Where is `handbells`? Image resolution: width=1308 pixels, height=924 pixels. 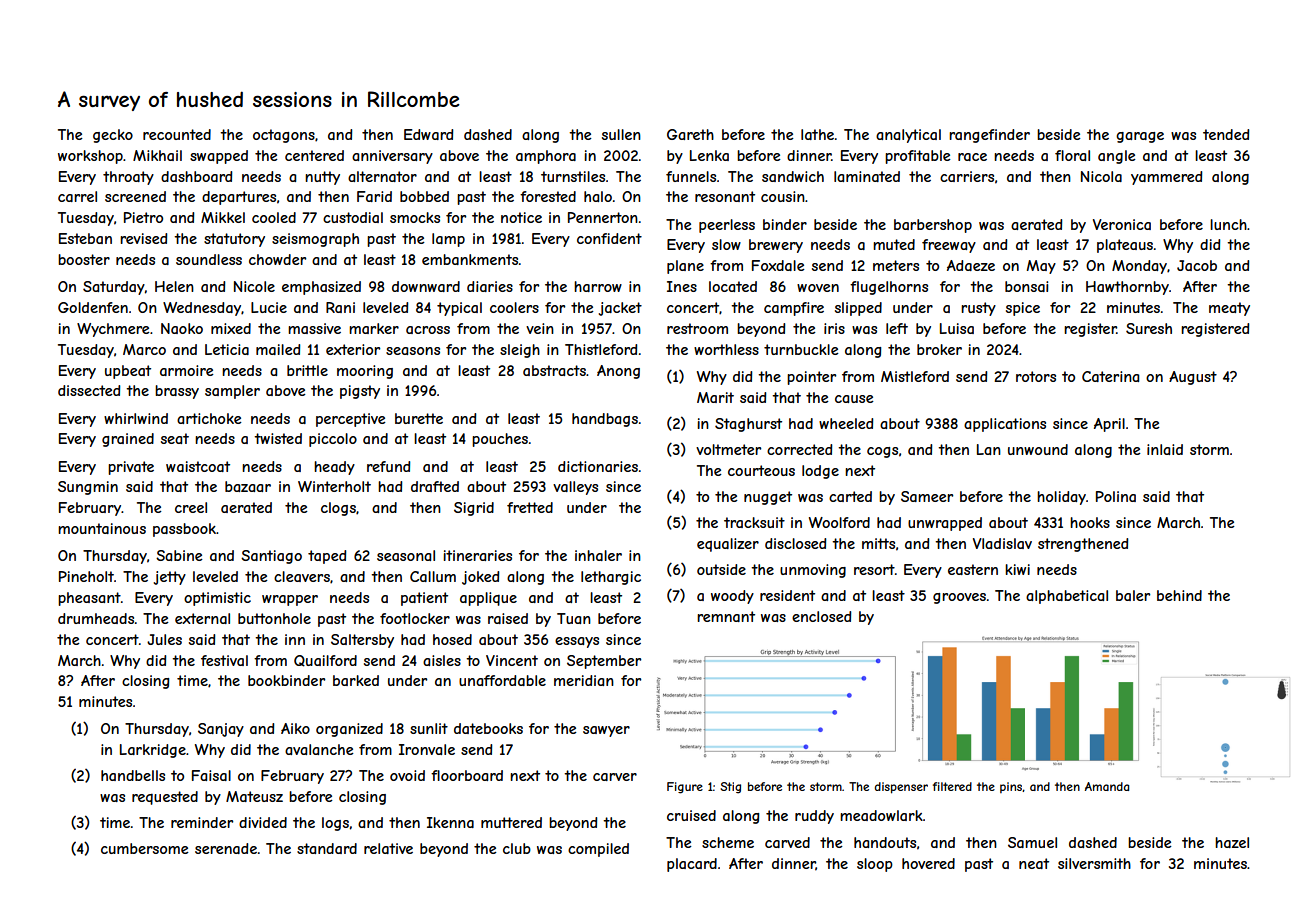
handbells is located at coordinates (133, 775).
